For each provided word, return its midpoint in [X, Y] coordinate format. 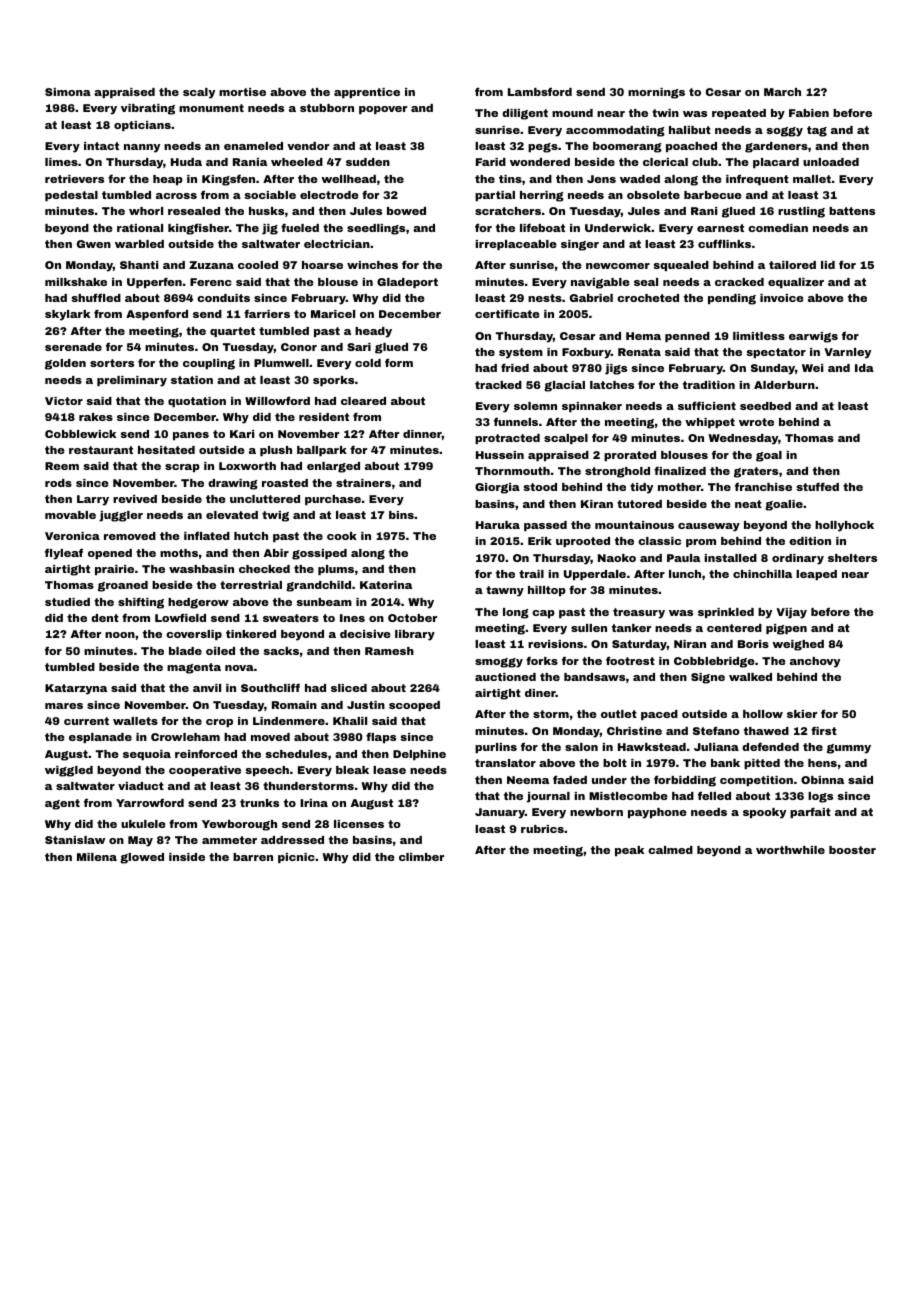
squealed [681, 266]
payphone [657, 813]
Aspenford [157, 314]
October [412, 618]
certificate [507, 313]
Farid [491, 162]
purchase [333, 500]
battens [852, 211]
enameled [253, 146]
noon [120, 635]
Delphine [419, 755]
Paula [683, 558]
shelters [852, 558]
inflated [207, 536]
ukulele [143, 824]
